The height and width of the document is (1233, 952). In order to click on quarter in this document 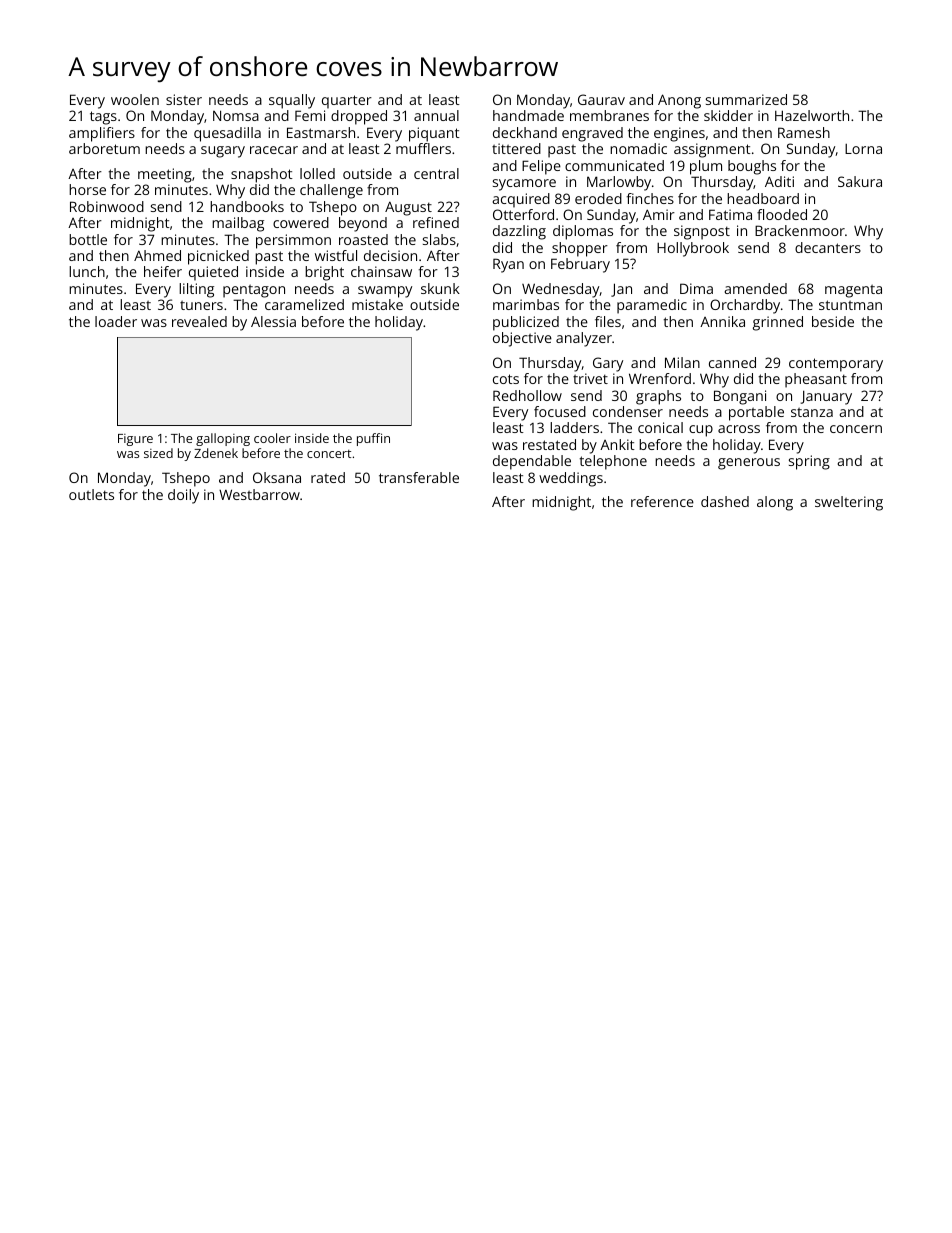, I will do `click(347, 102)`.
